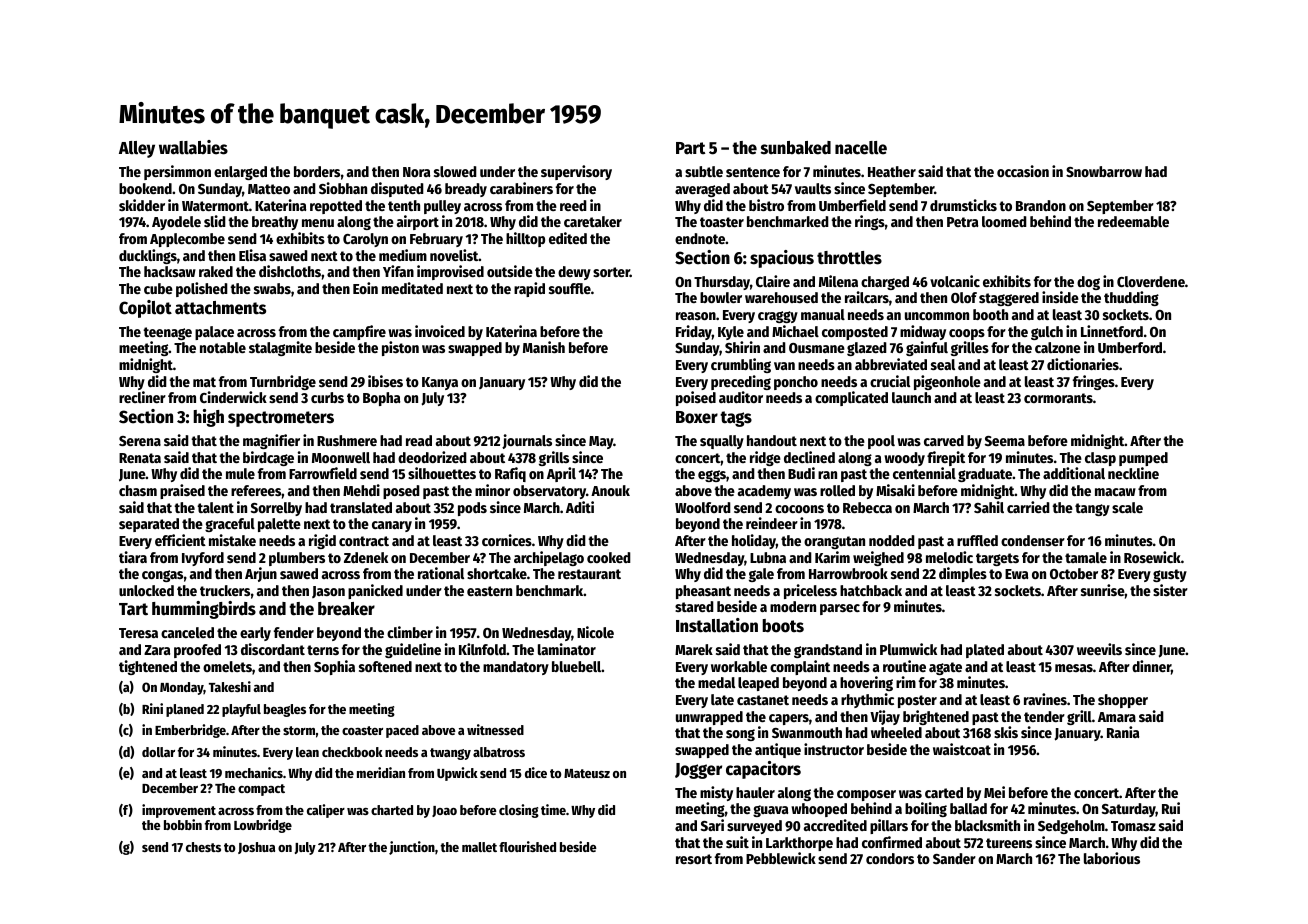  What do you see at coordinates (580, 507) in the page?
I see `Aditi` at bounding box center [580, 507].
